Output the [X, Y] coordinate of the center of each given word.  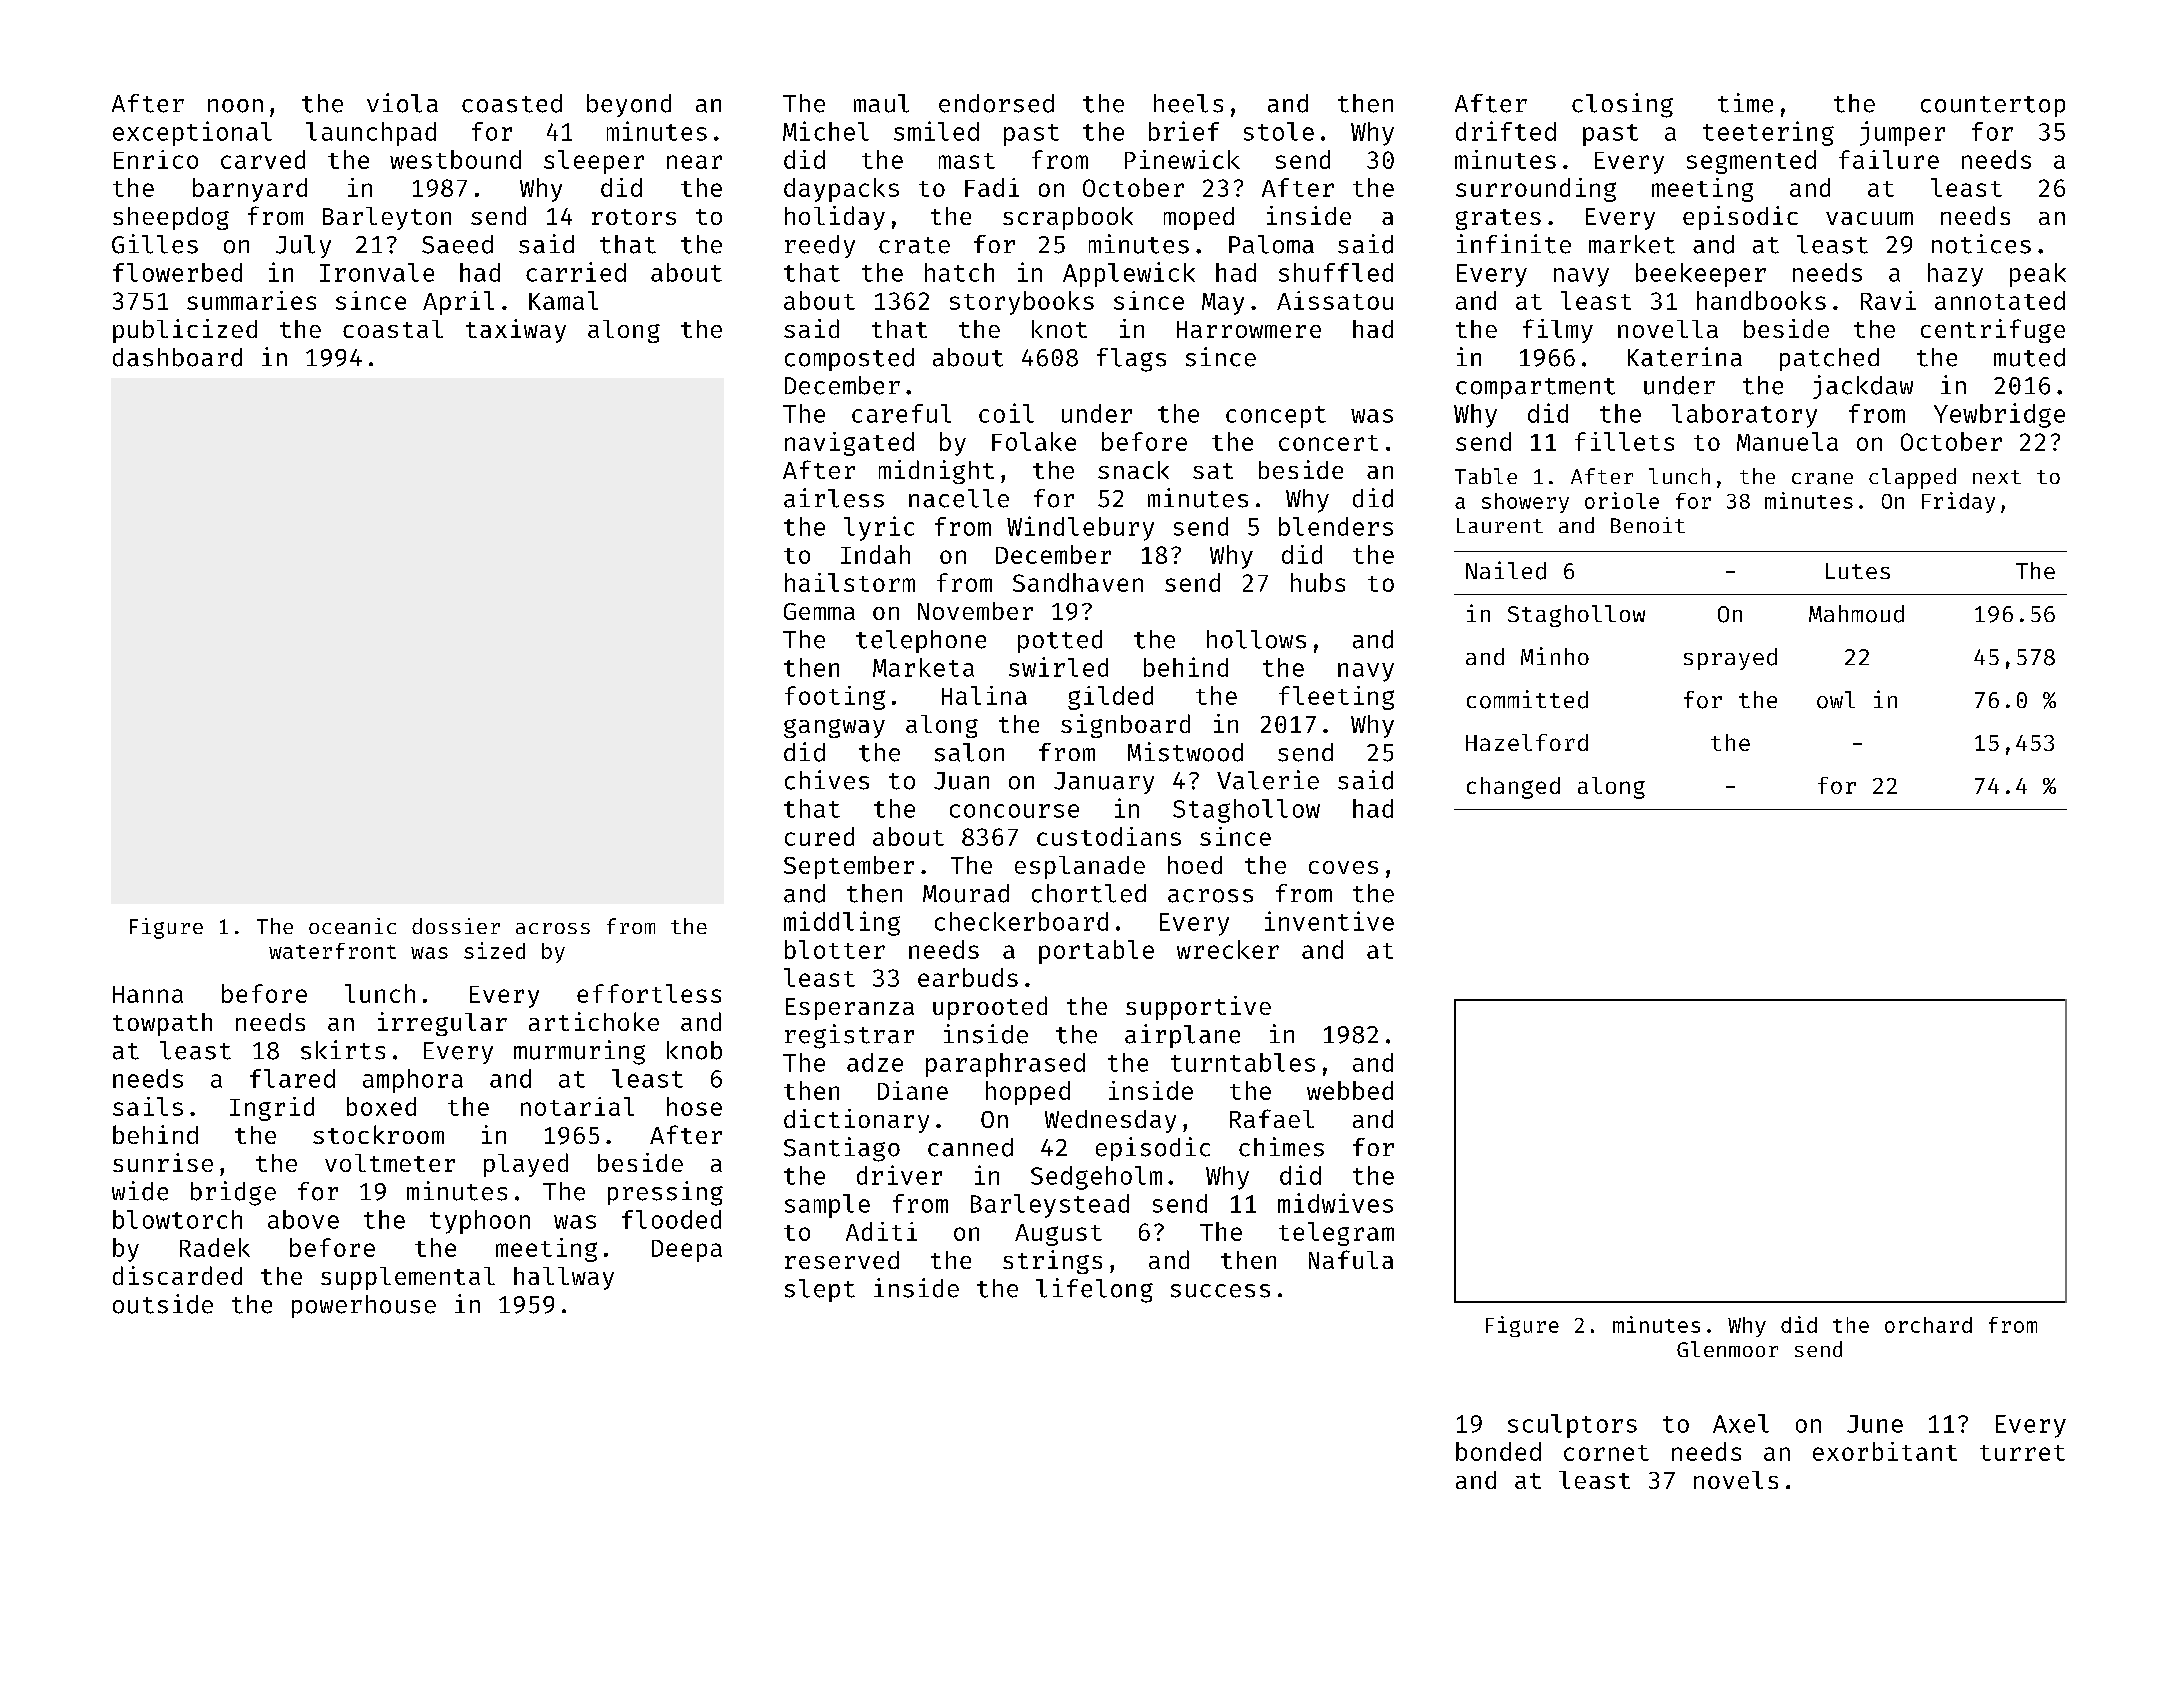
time [1745, 103]
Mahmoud [1856, 614]
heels [1188, 103]
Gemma [819, 611]
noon [235, 106]
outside [163, 1304]
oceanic [352, 926]
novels [1736, 1480]
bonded [1498, 1451]
